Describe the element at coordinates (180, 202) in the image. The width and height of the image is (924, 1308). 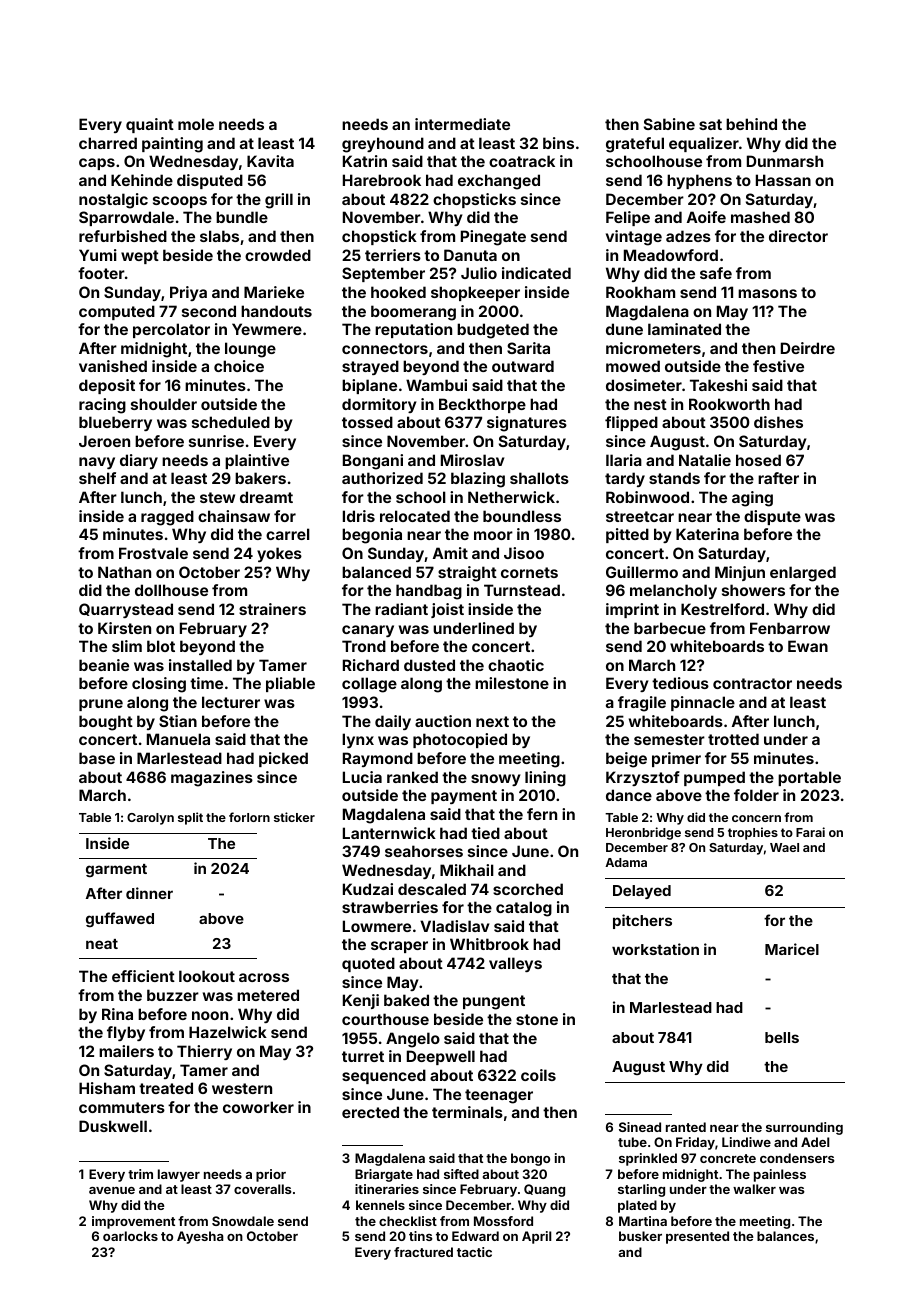
I see `scoops` at that location.
